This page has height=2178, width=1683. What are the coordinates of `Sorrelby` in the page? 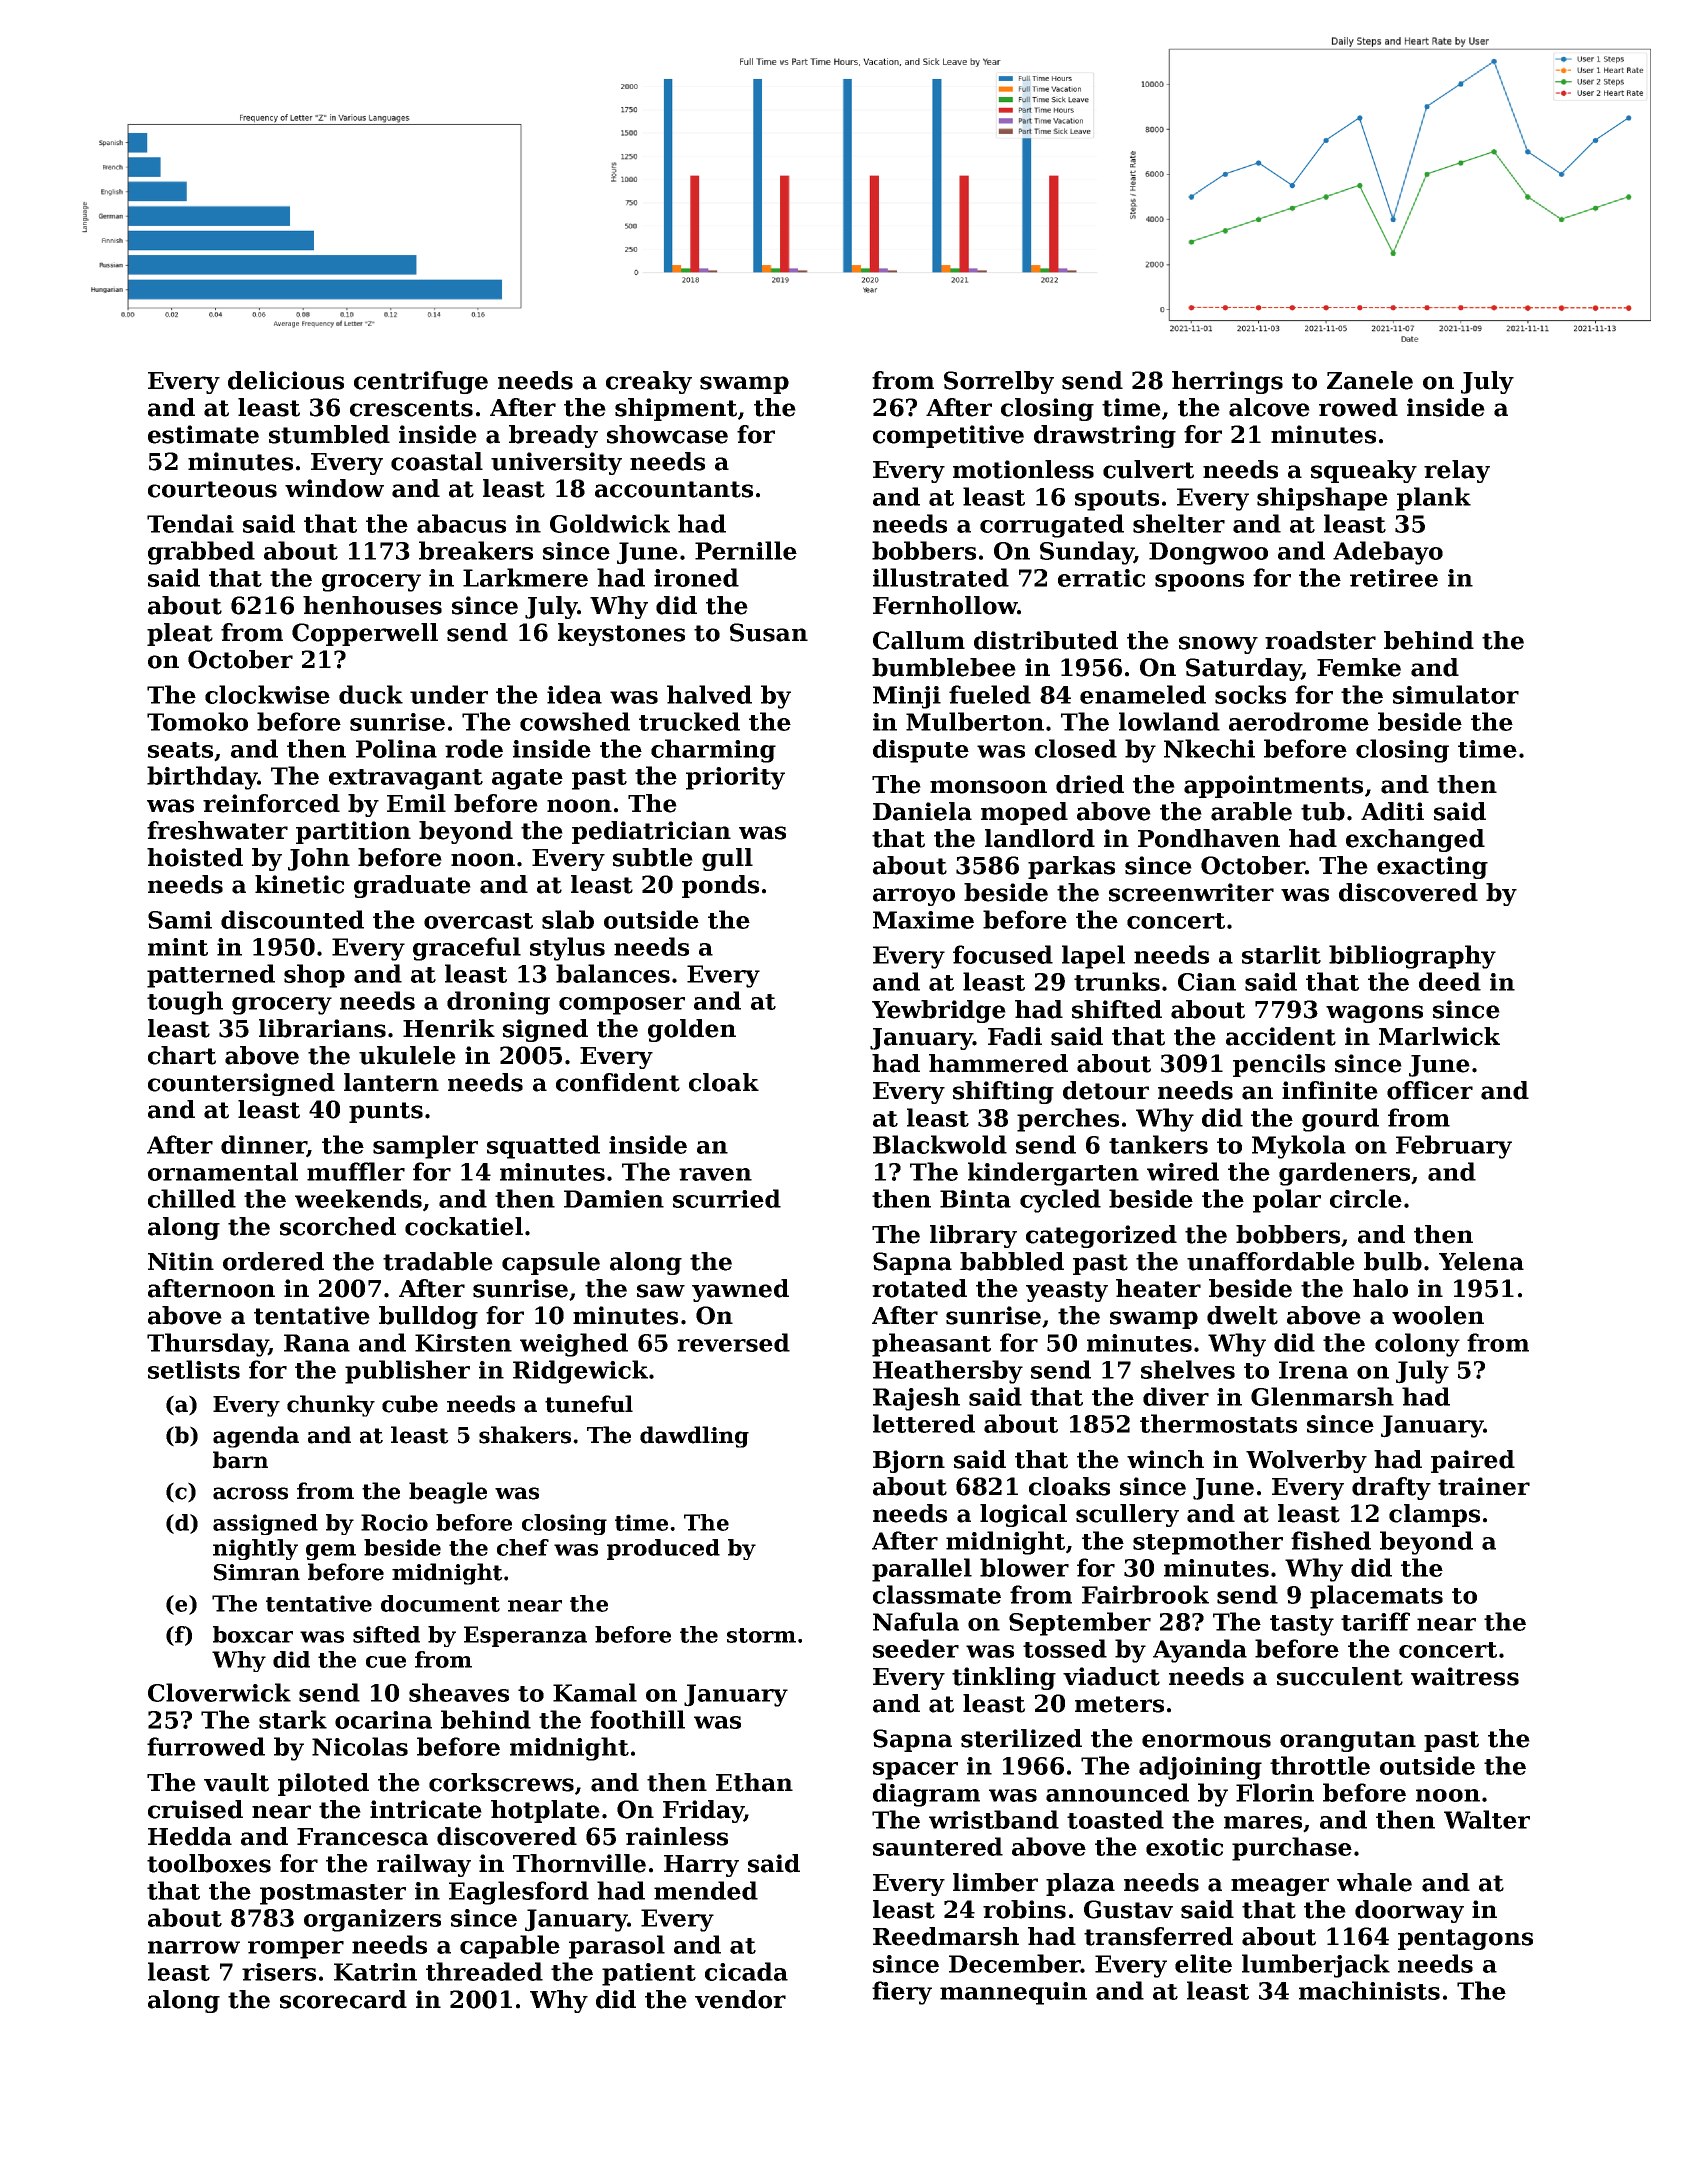 It's located at (999, 382).
